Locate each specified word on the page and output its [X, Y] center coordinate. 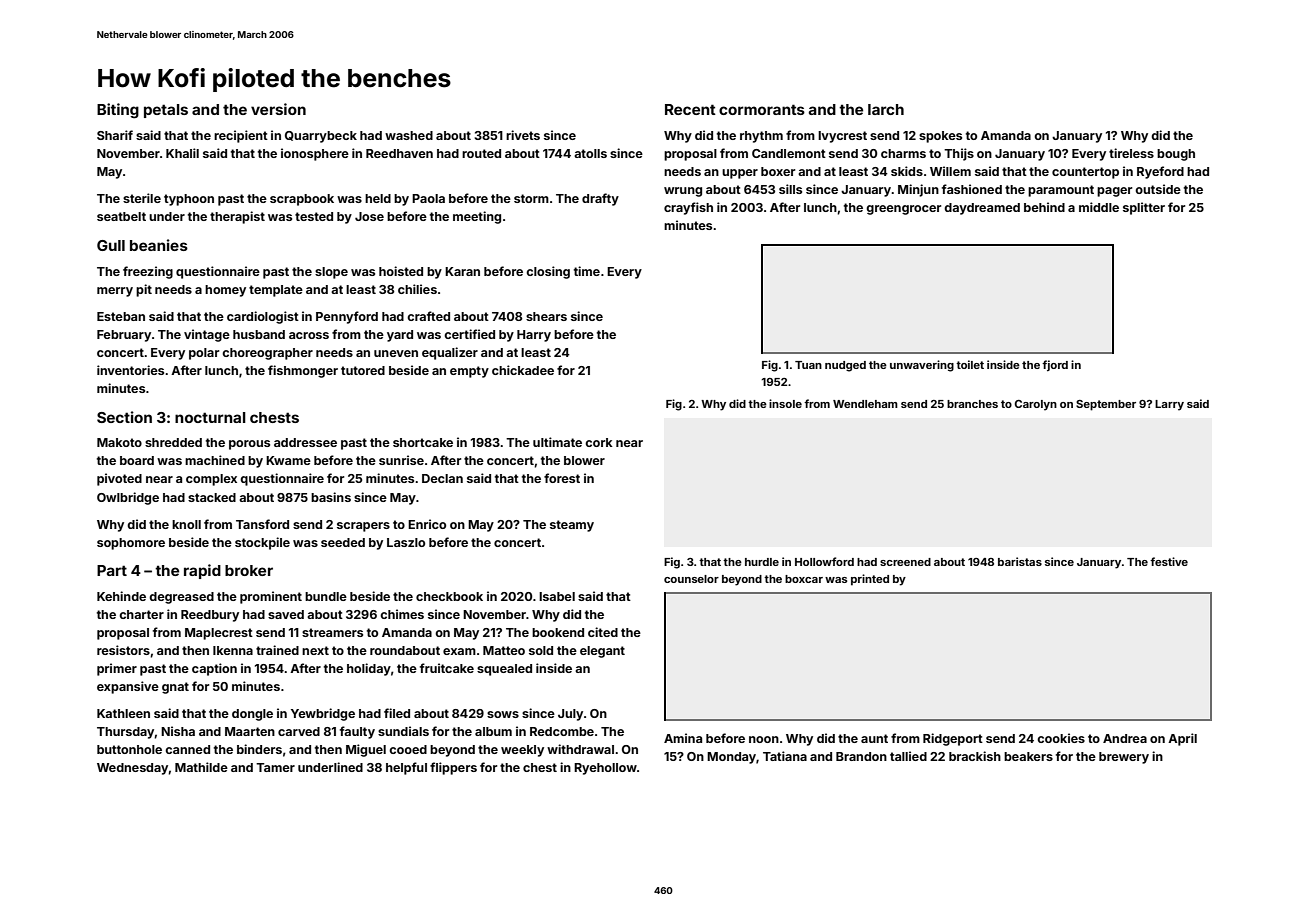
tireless [1131, 153]
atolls [590, 153]
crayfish [688, 208]
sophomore [131, 544]
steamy [572, 526]
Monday [731, 758]
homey [225, 291]
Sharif [115, 135]
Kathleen [123, 713]
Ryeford [1160, 172]
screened [905, 562]
